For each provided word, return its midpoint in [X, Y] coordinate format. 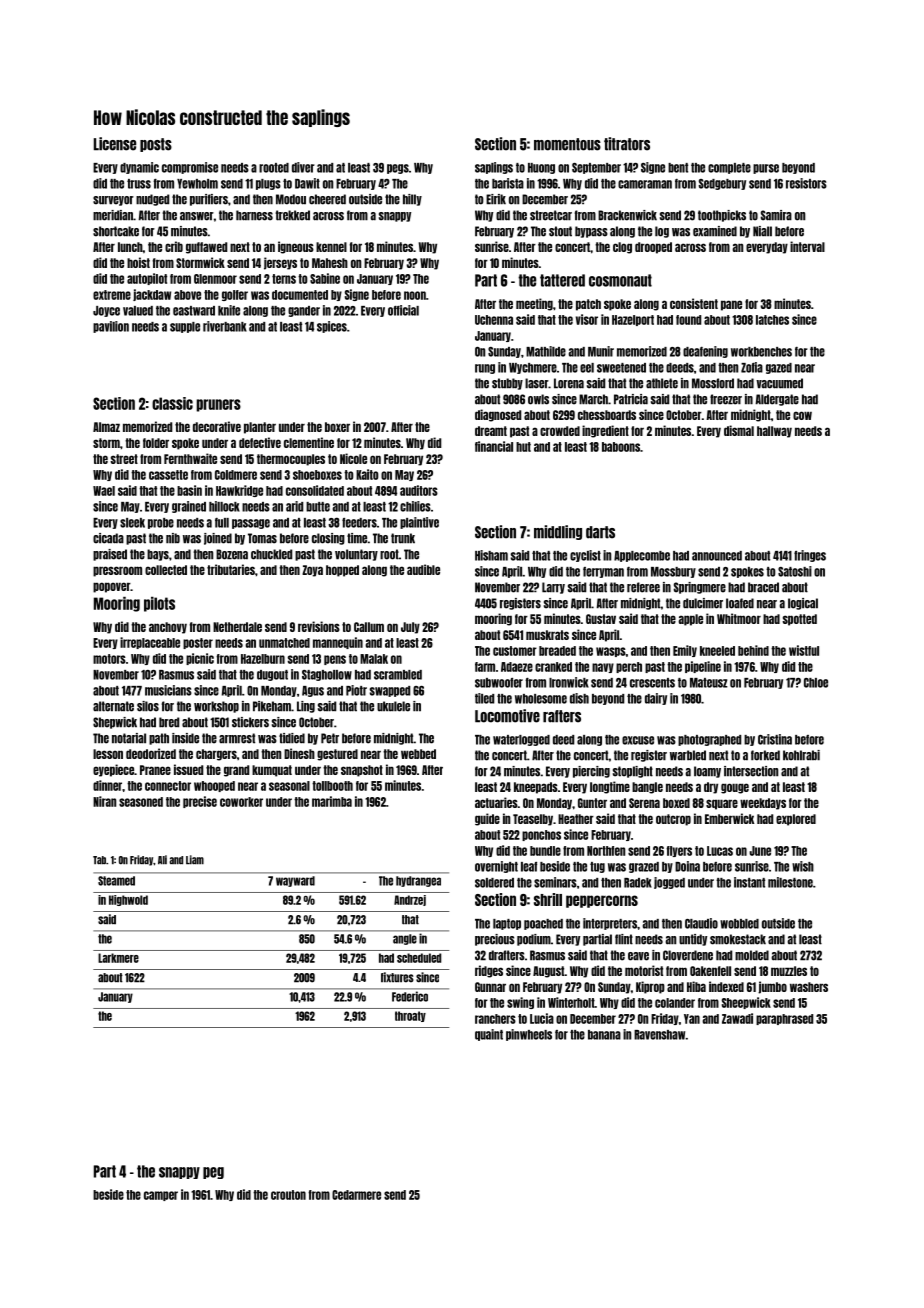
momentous [567, 144]
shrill [548, 899]
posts [156, 145]
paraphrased [784, 1019]
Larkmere [118, 958]
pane [731, 305]
